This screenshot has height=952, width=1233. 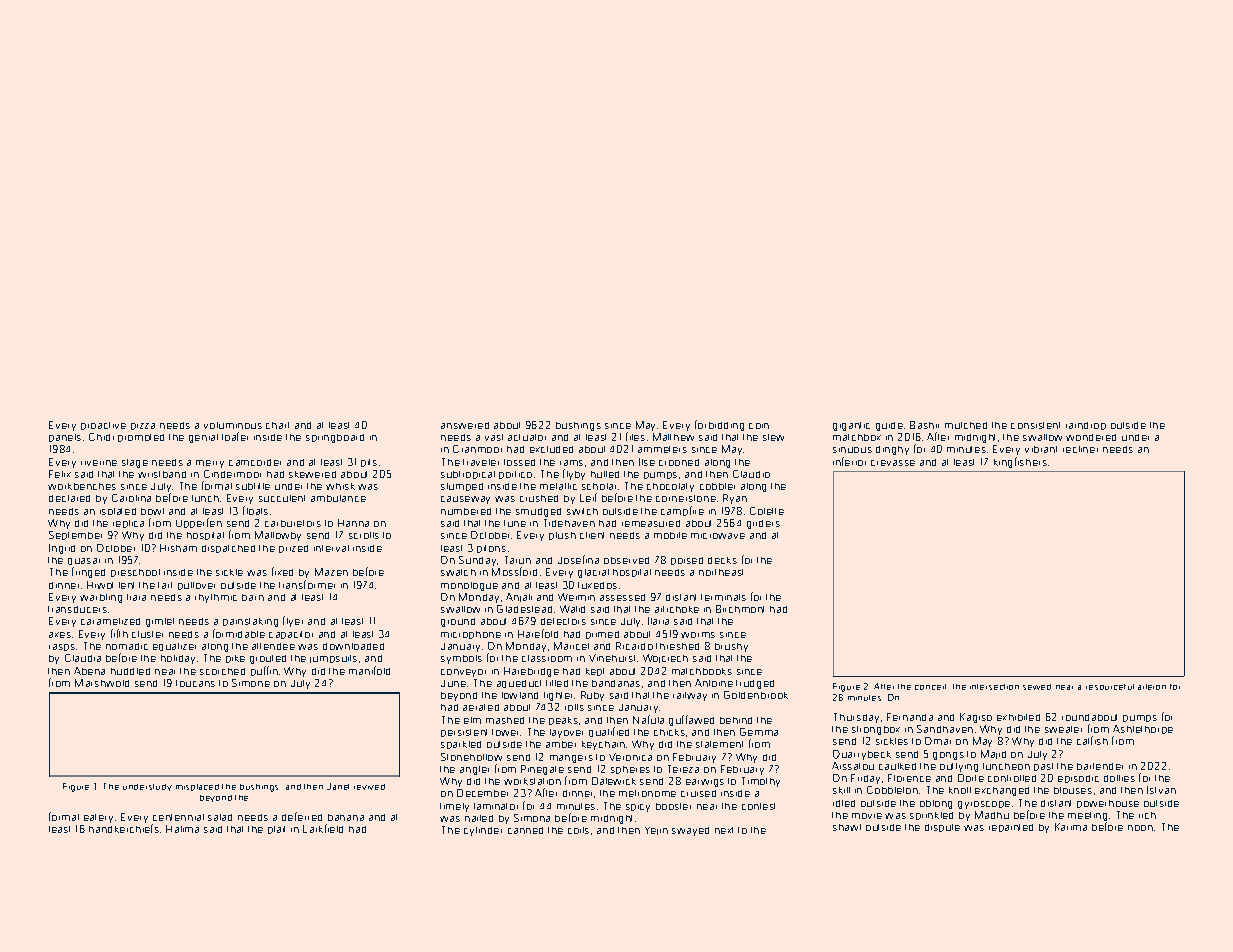 What do you see at coordinates (124, 828) in the screenshot?
I see `handkerchiefs` at bounding box center [124, 828].
